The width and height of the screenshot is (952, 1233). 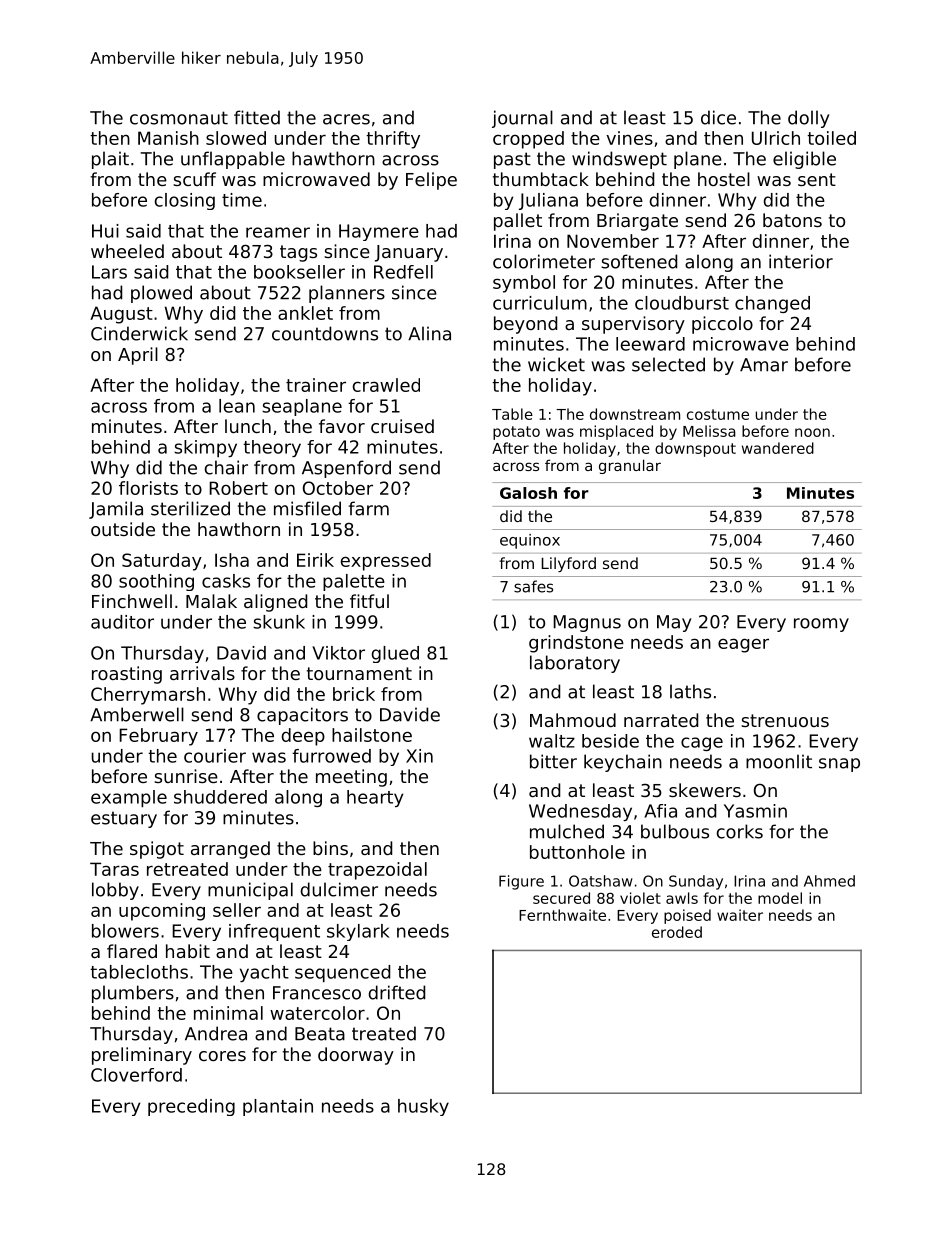 I want to click on Cloverford, so click(x=136, y=1075).
